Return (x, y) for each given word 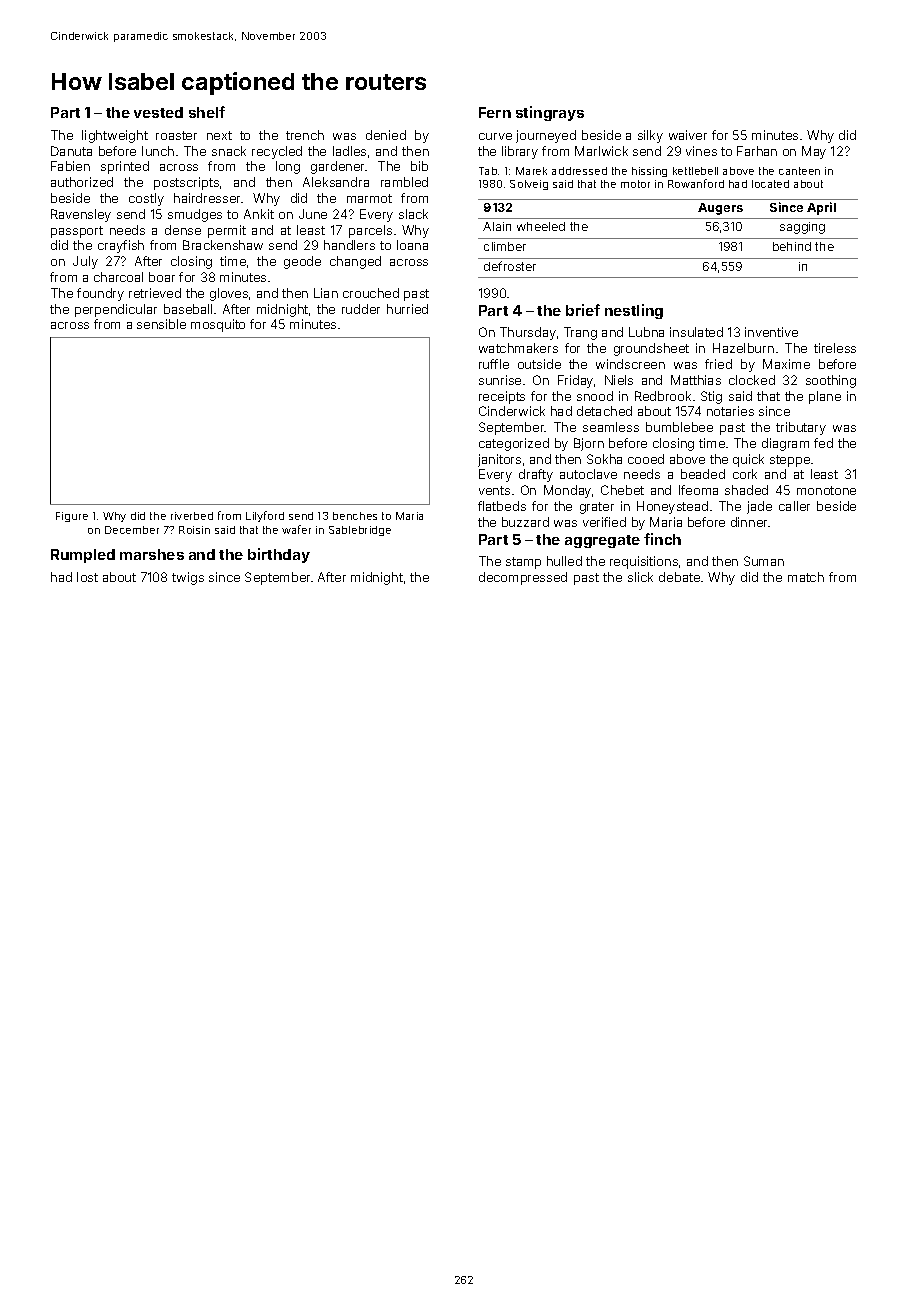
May (814, 152)
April (821, 208)
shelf (207, 112)
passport (77, 232)
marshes (152, 554)
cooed (646, 459)
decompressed (523, 578)
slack (413, 214)
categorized (514, 444)
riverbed (192, 516)
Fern (495, 112)
